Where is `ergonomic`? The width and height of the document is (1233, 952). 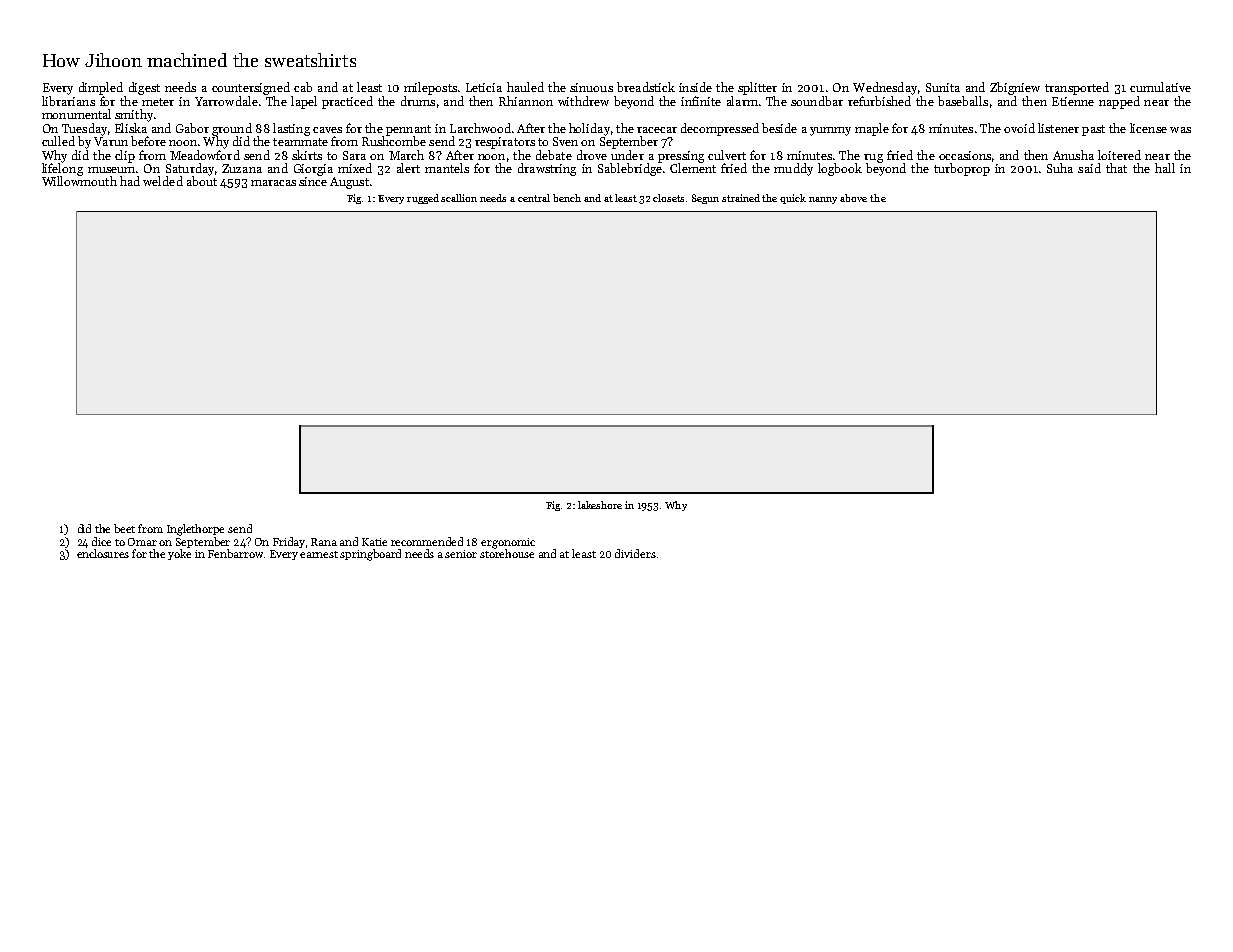
ergonomic is located at coordinates (508, 543).
